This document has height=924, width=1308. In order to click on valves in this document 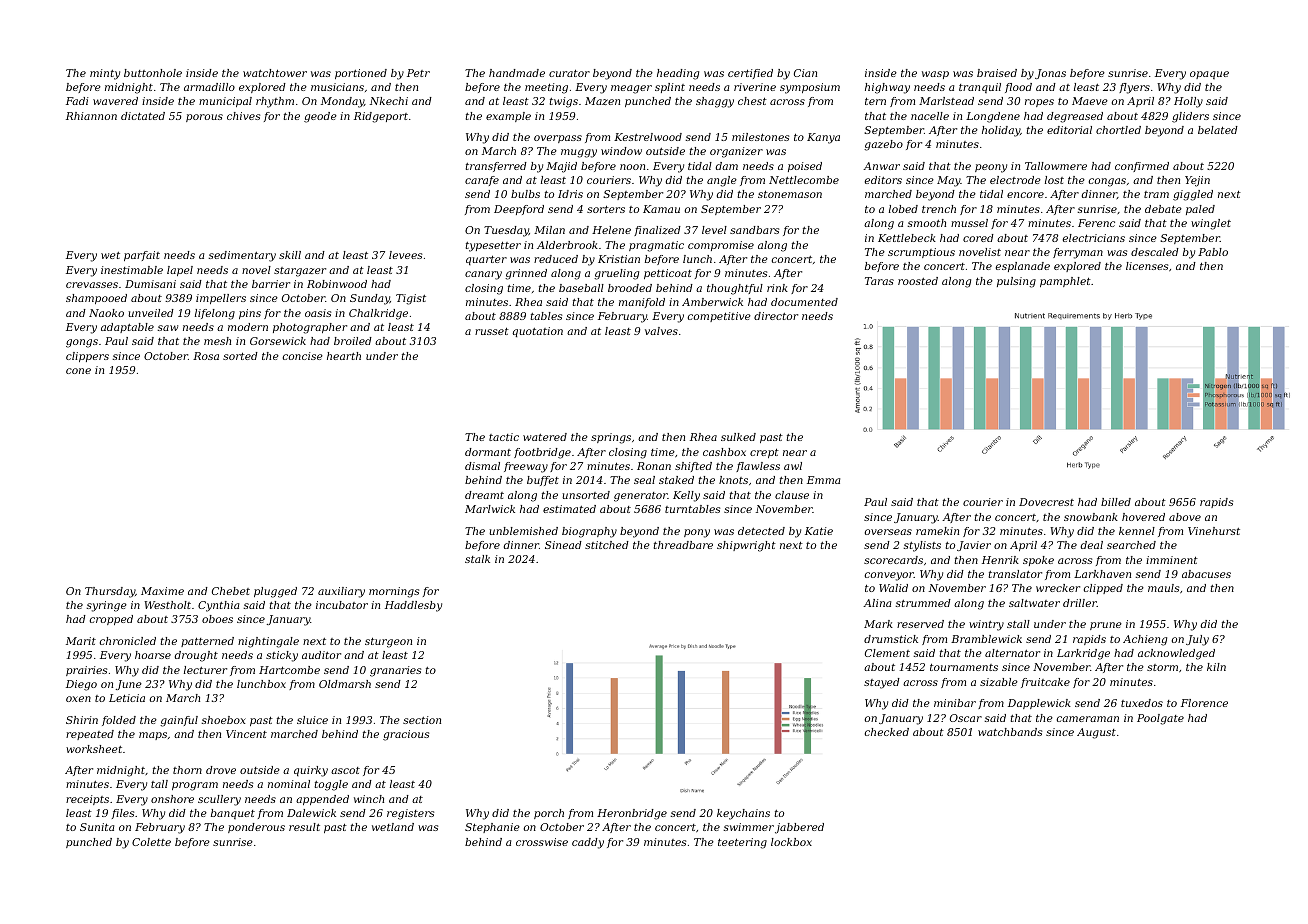, I will do `click(661, 331)`.
